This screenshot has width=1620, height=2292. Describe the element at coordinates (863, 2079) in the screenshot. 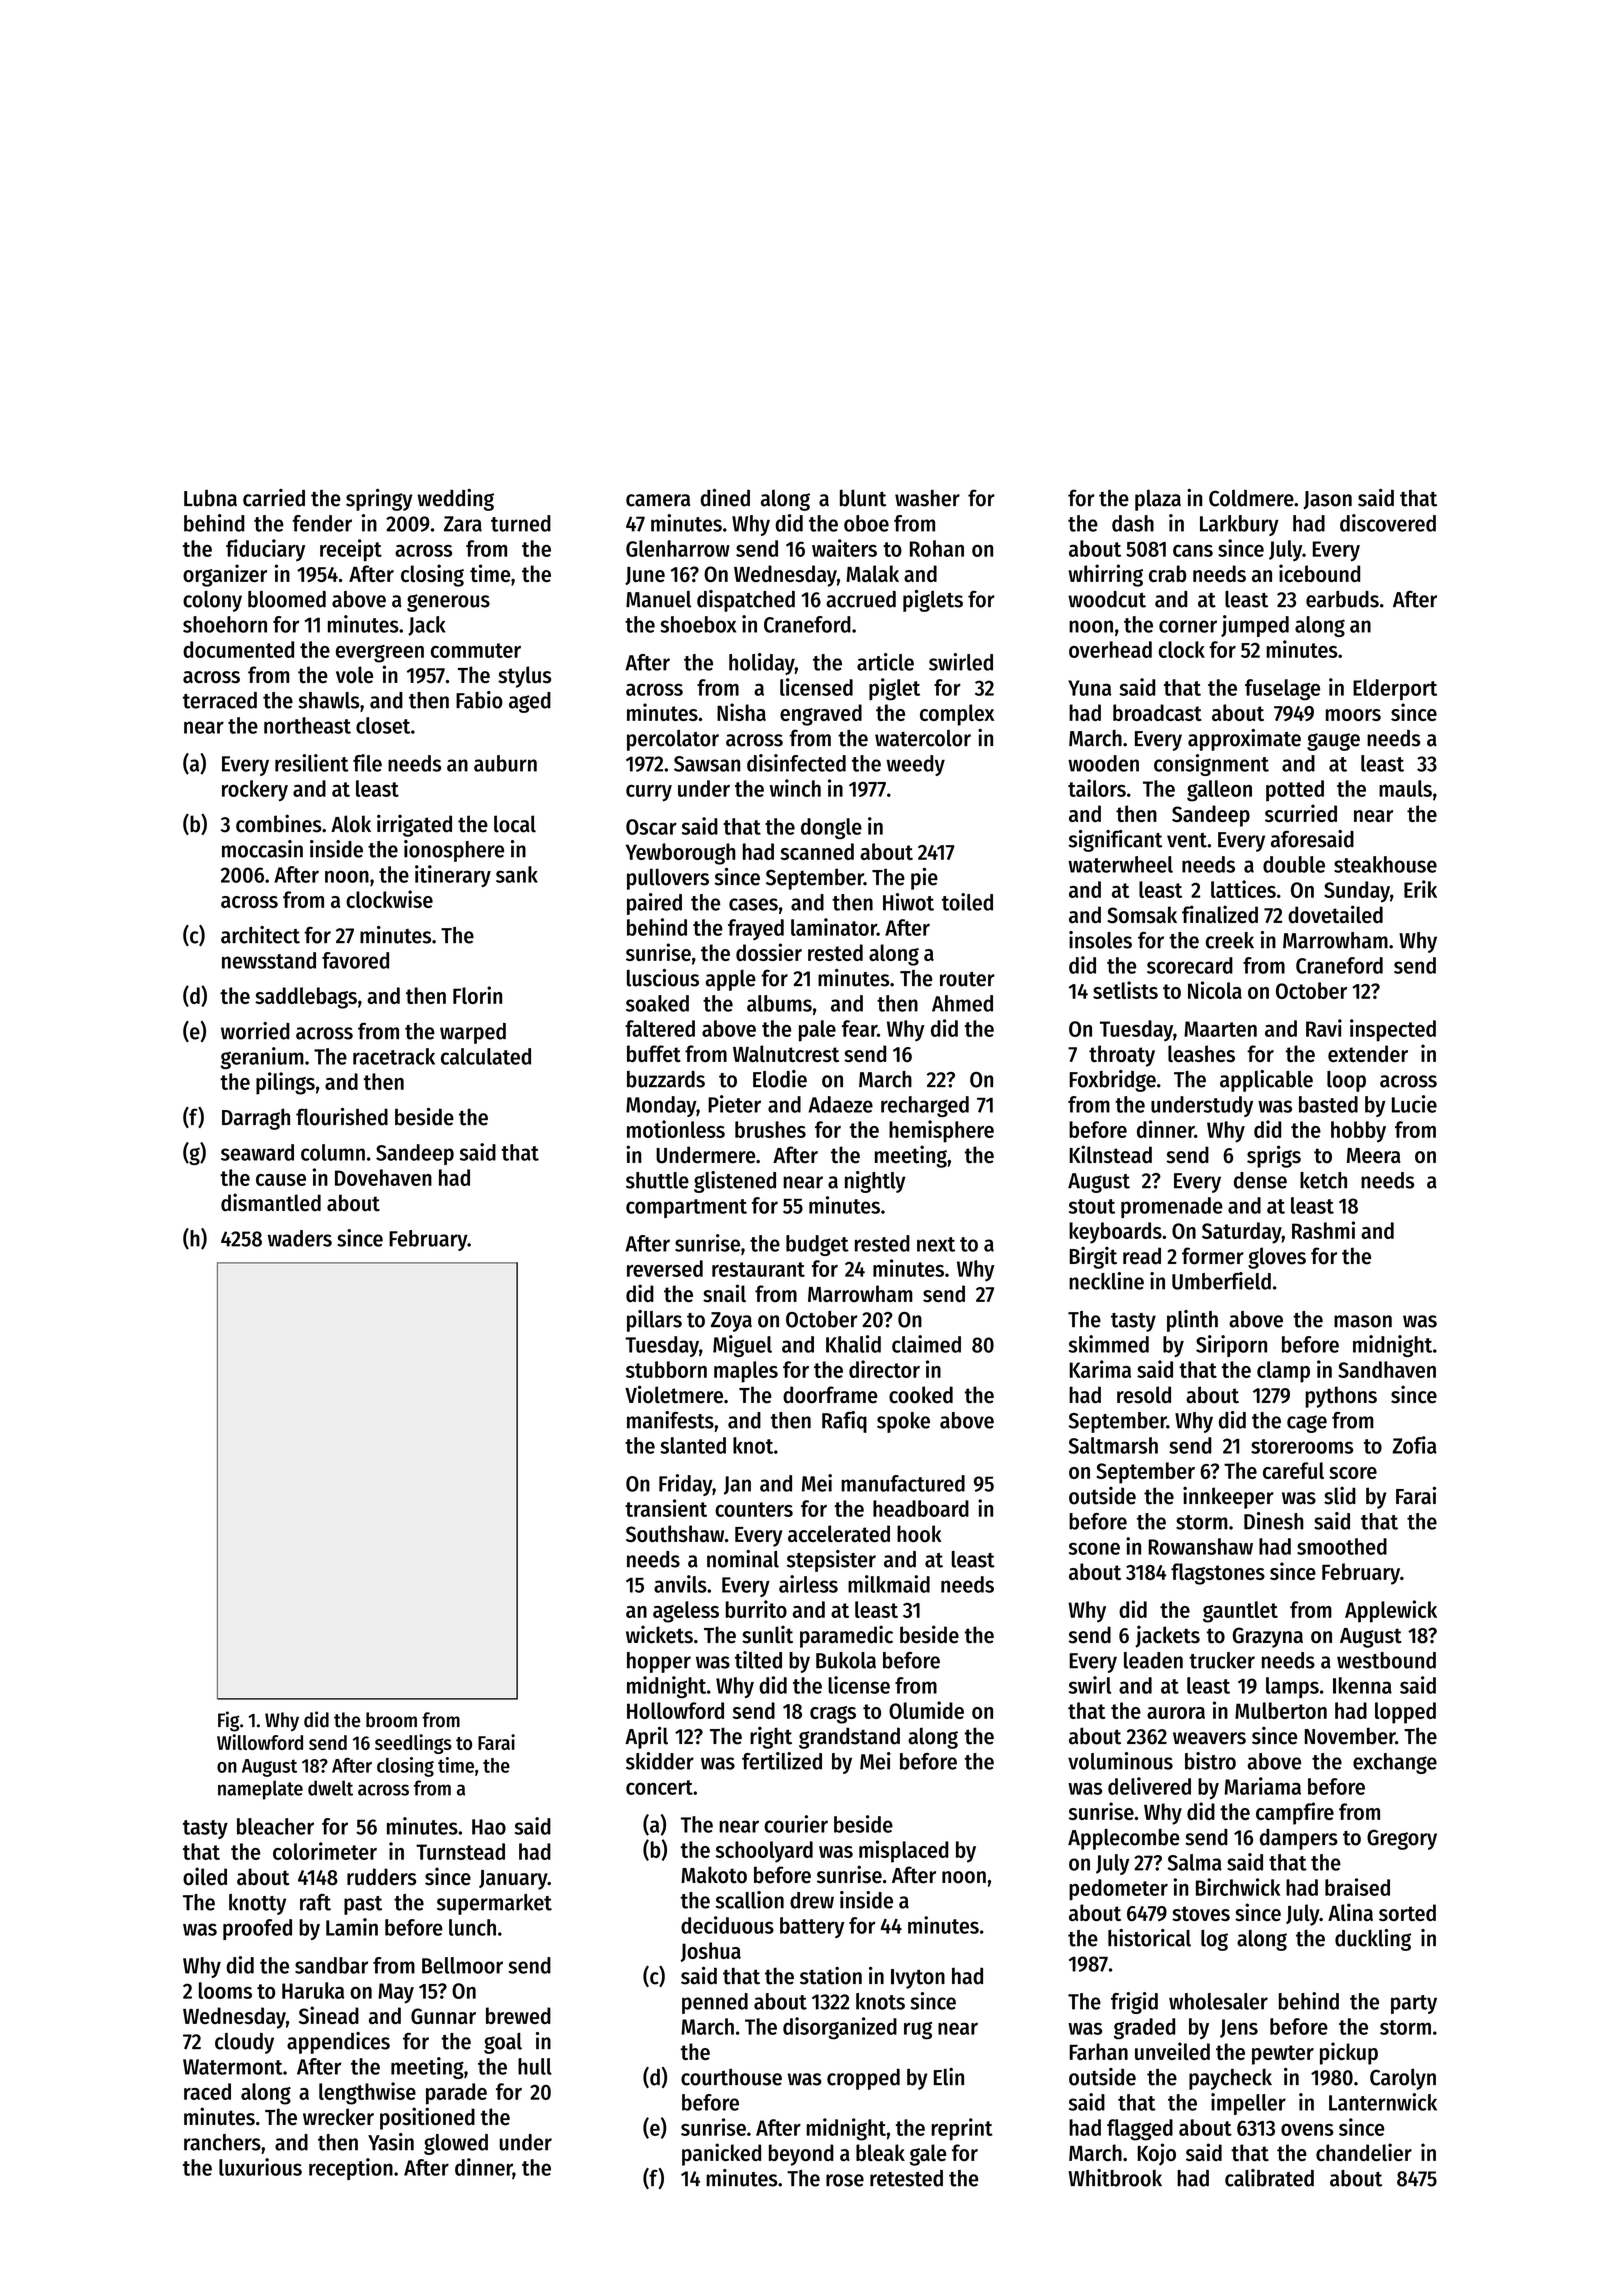

I see `cropped` at that location.
